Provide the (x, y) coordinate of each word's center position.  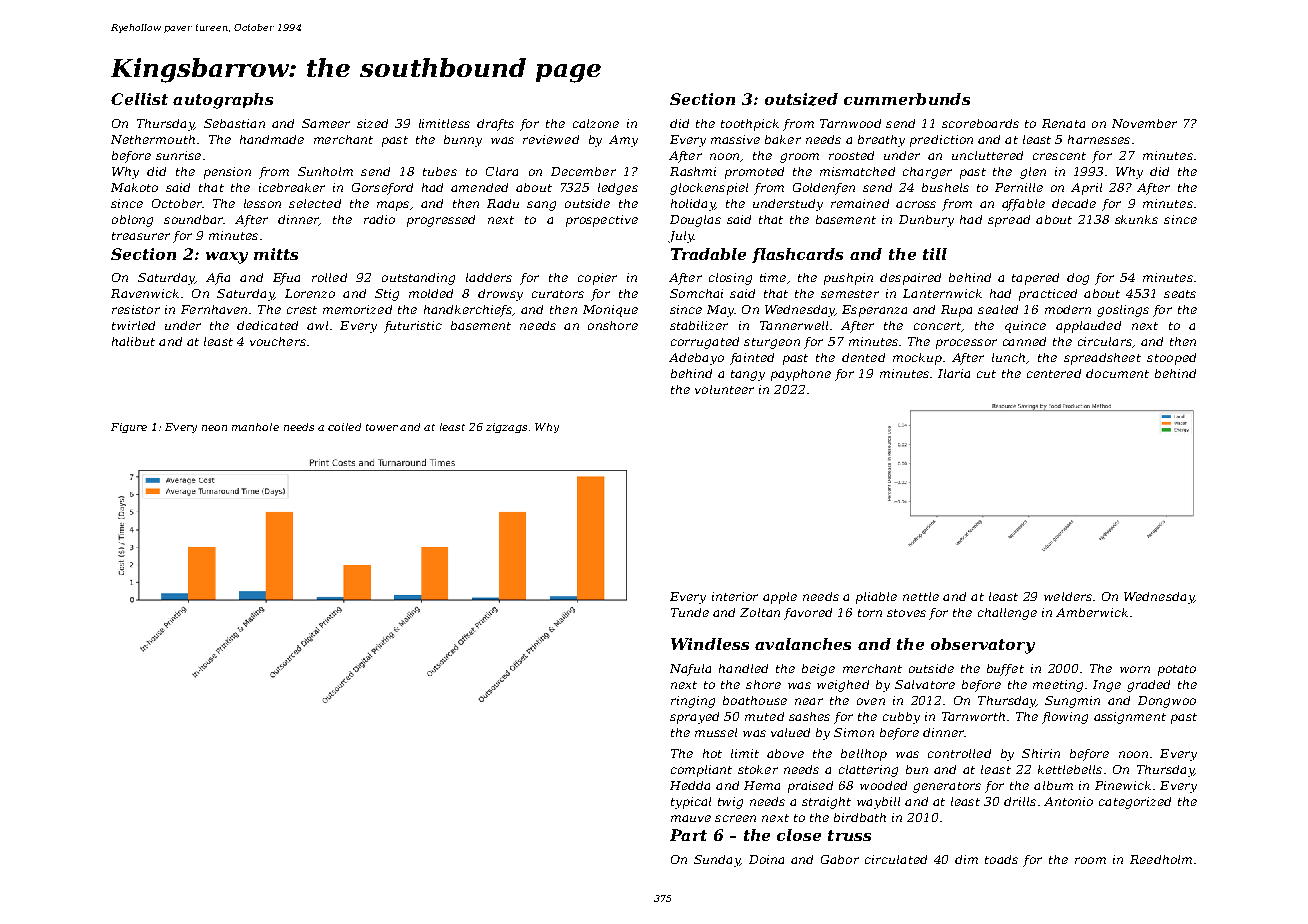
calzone (596, 123)
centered (1054, 373)
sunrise (178, 155)
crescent (1059, 156)
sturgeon (772, 343)
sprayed (694, 718)
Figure (129, 428)
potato (1177, 670)
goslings (1123, 311)
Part (688, 835)
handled (743, 668)
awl (317, 325)
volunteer (724, 389)
